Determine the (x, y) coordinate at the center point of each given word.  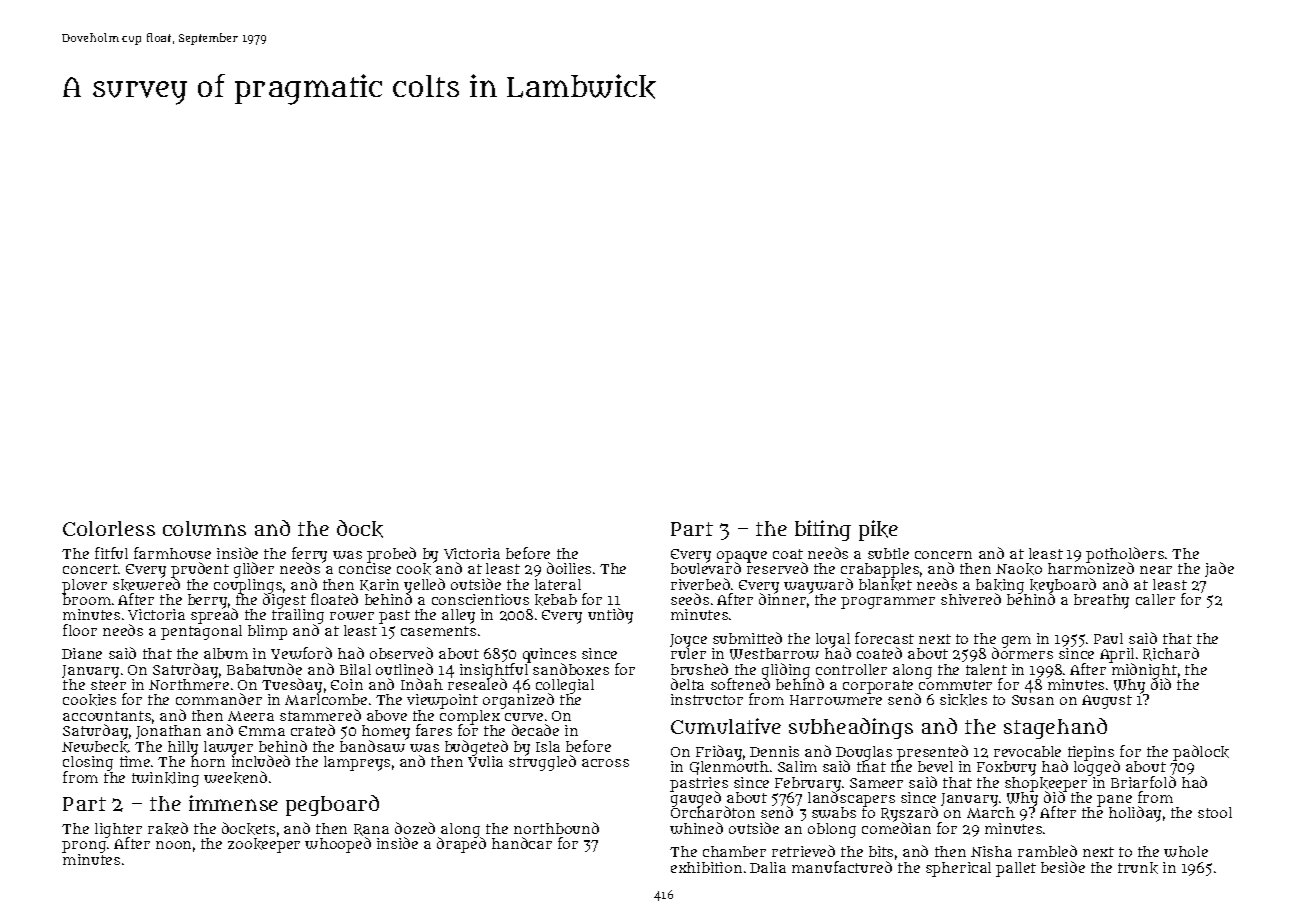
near (1156, 570)
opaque (742, 557)
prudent (200, 570)
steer (108, 685)
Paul (1108, 638)
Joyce (688, 641)
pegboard (332, 805)
